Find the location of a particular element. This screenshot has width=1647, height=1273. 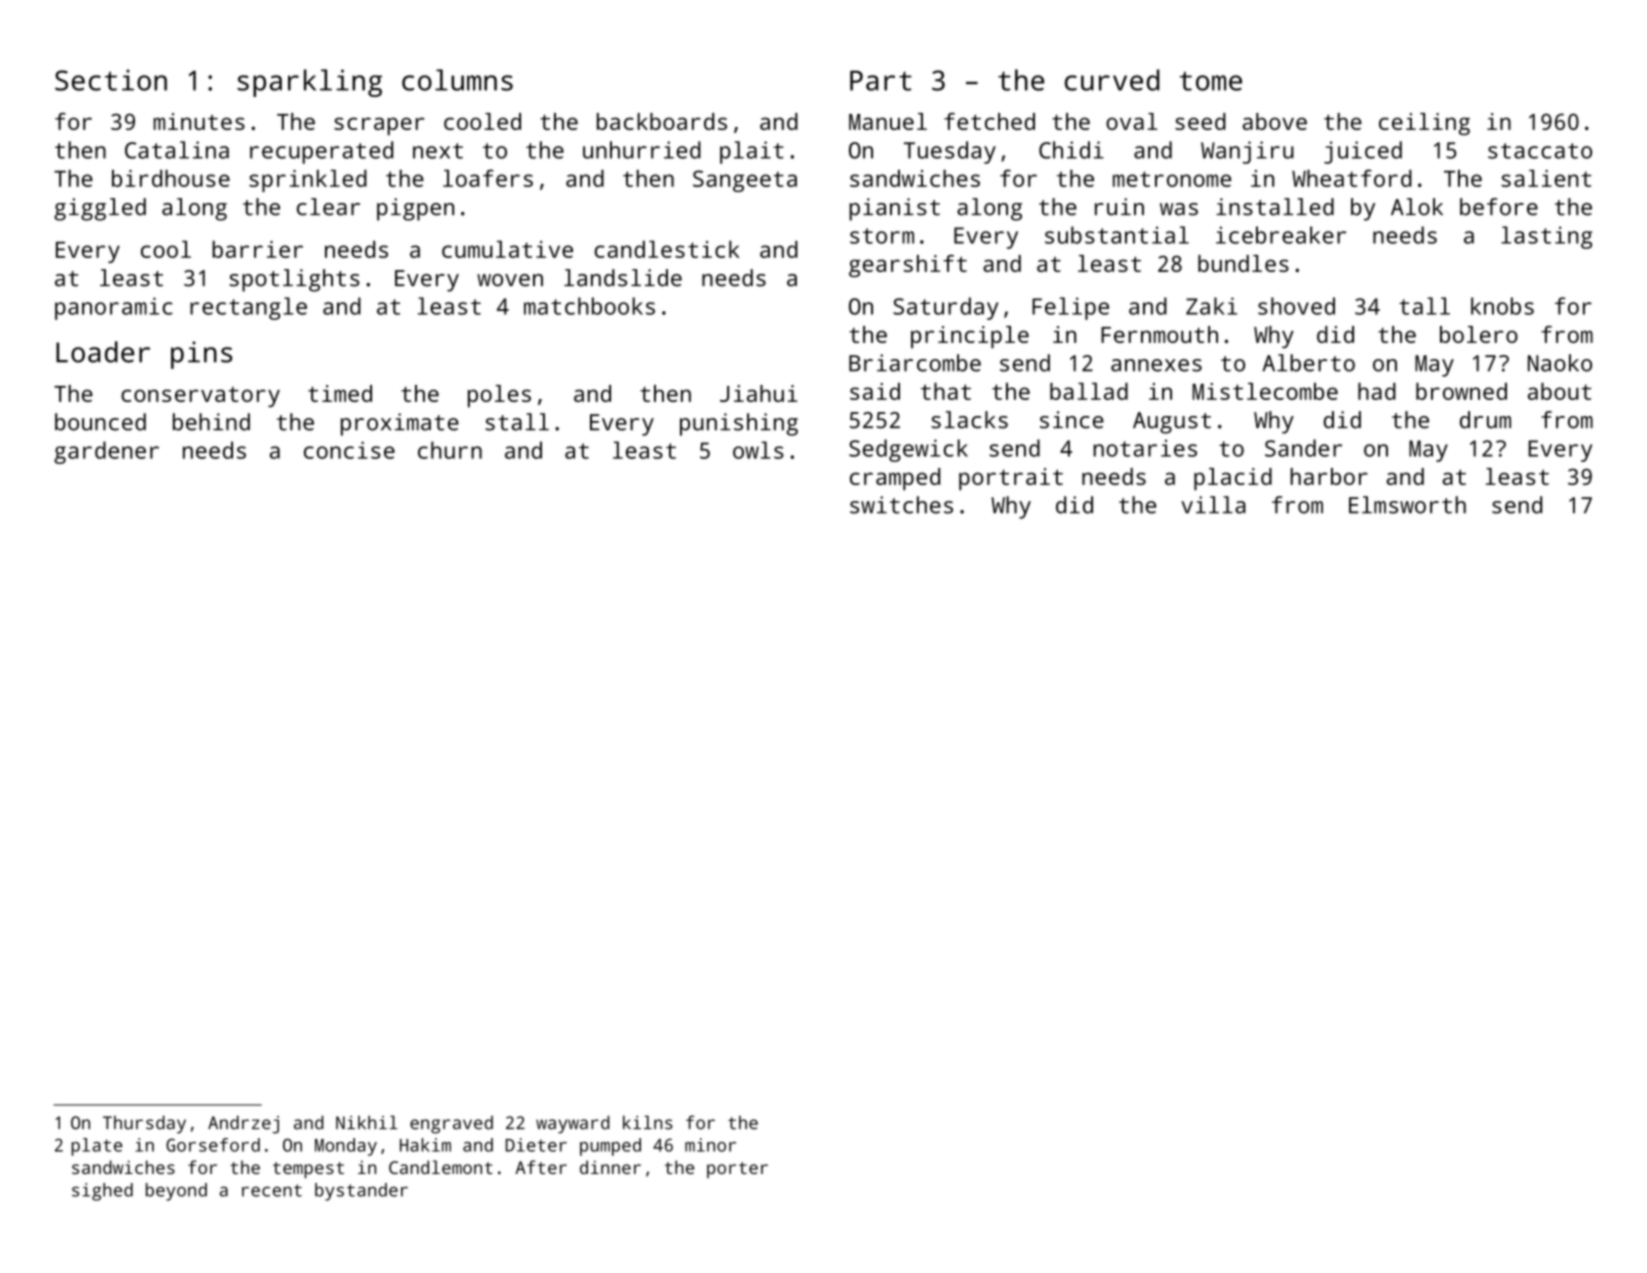

Andrzej is located at coordinates (243, 1124).
